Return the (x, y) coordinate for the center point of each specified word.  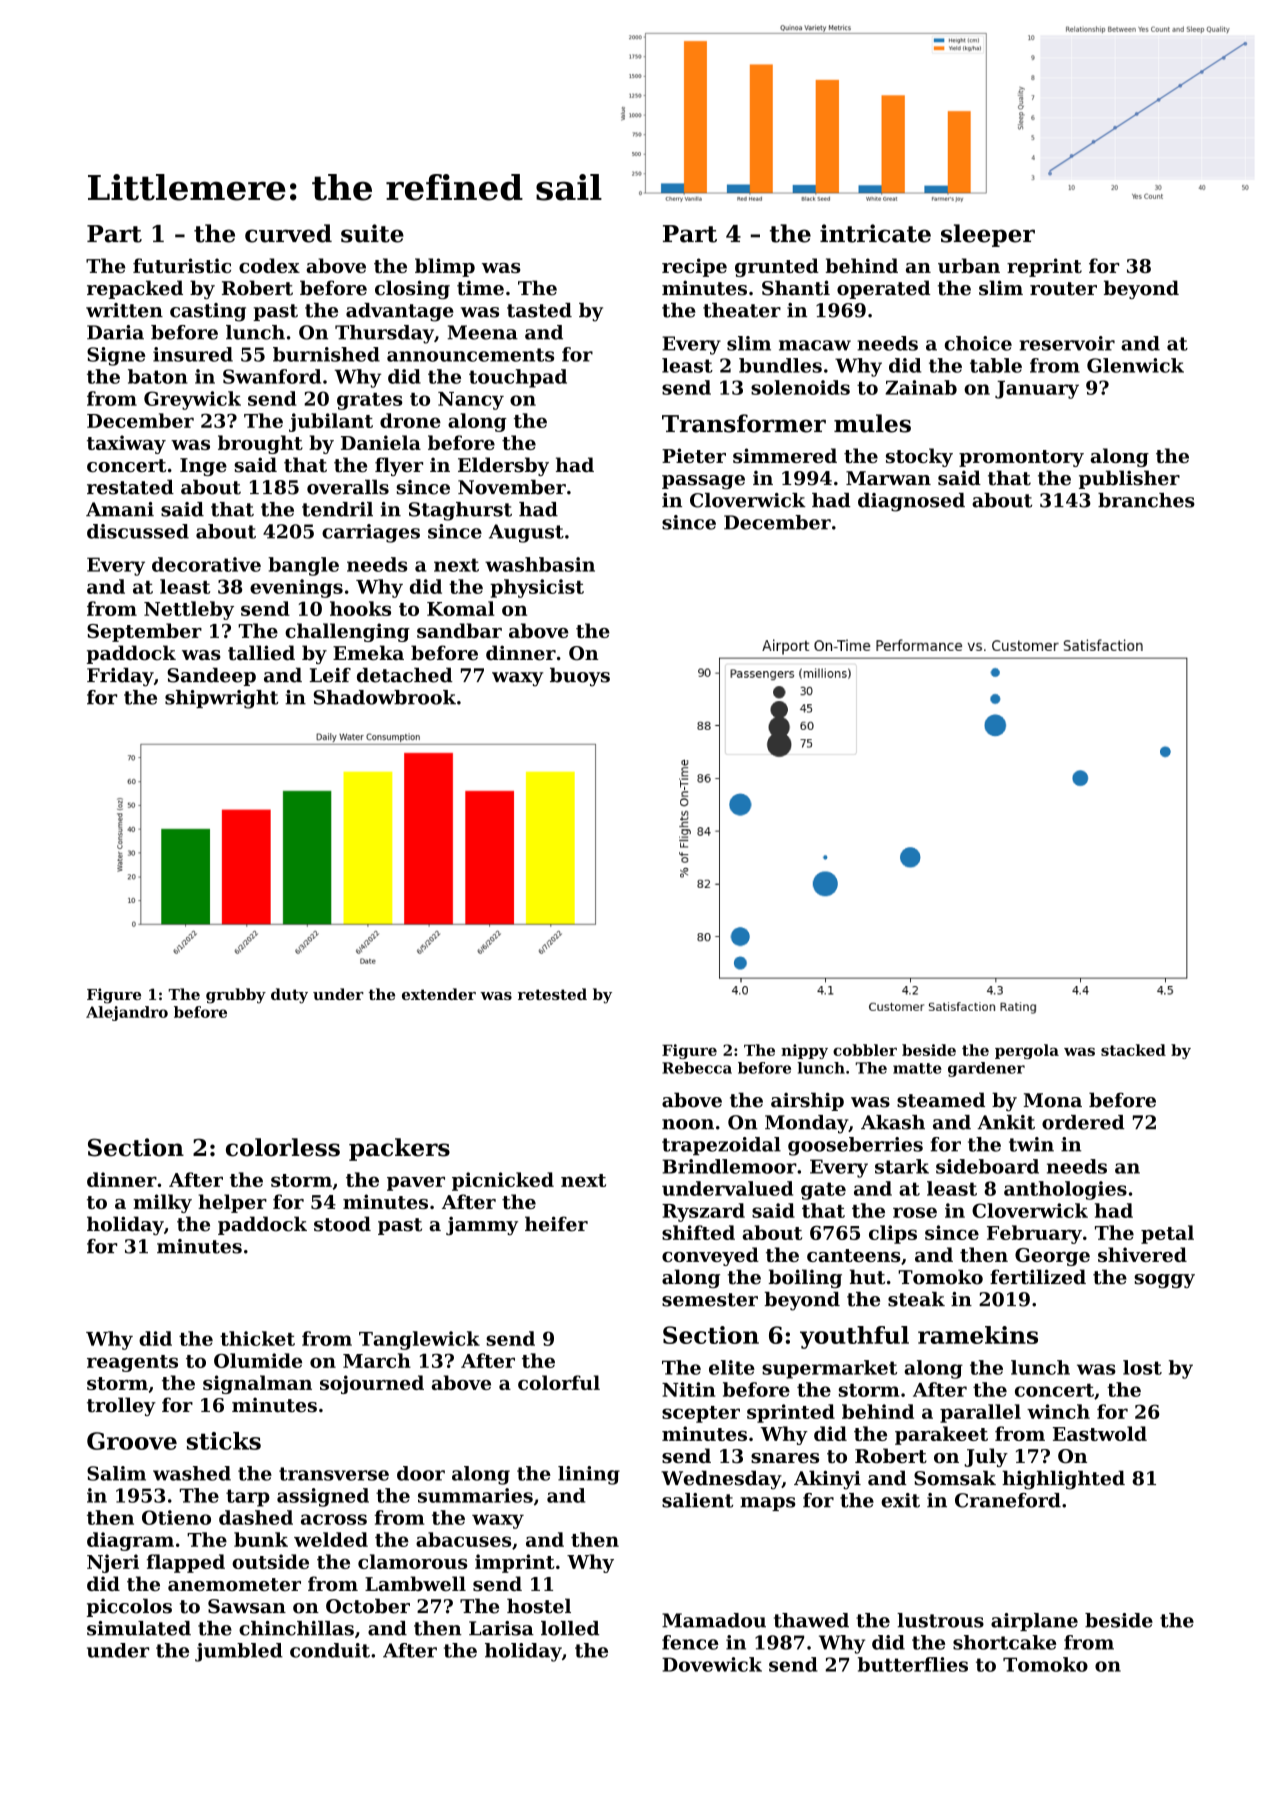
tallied (261, 653)
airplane (1034, 1622)
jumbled (239, 1652)
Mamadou (714, 1620)
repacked (135, 289)
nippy (804, 1051)
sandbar (459, 630)
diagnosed (911, 502)
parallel (980, 1413)
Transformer (744, 423)
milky (162, 1203)
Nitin (688, 1389)
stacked (1133, 1050)
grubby (236, 996)
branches (1146, 500)
